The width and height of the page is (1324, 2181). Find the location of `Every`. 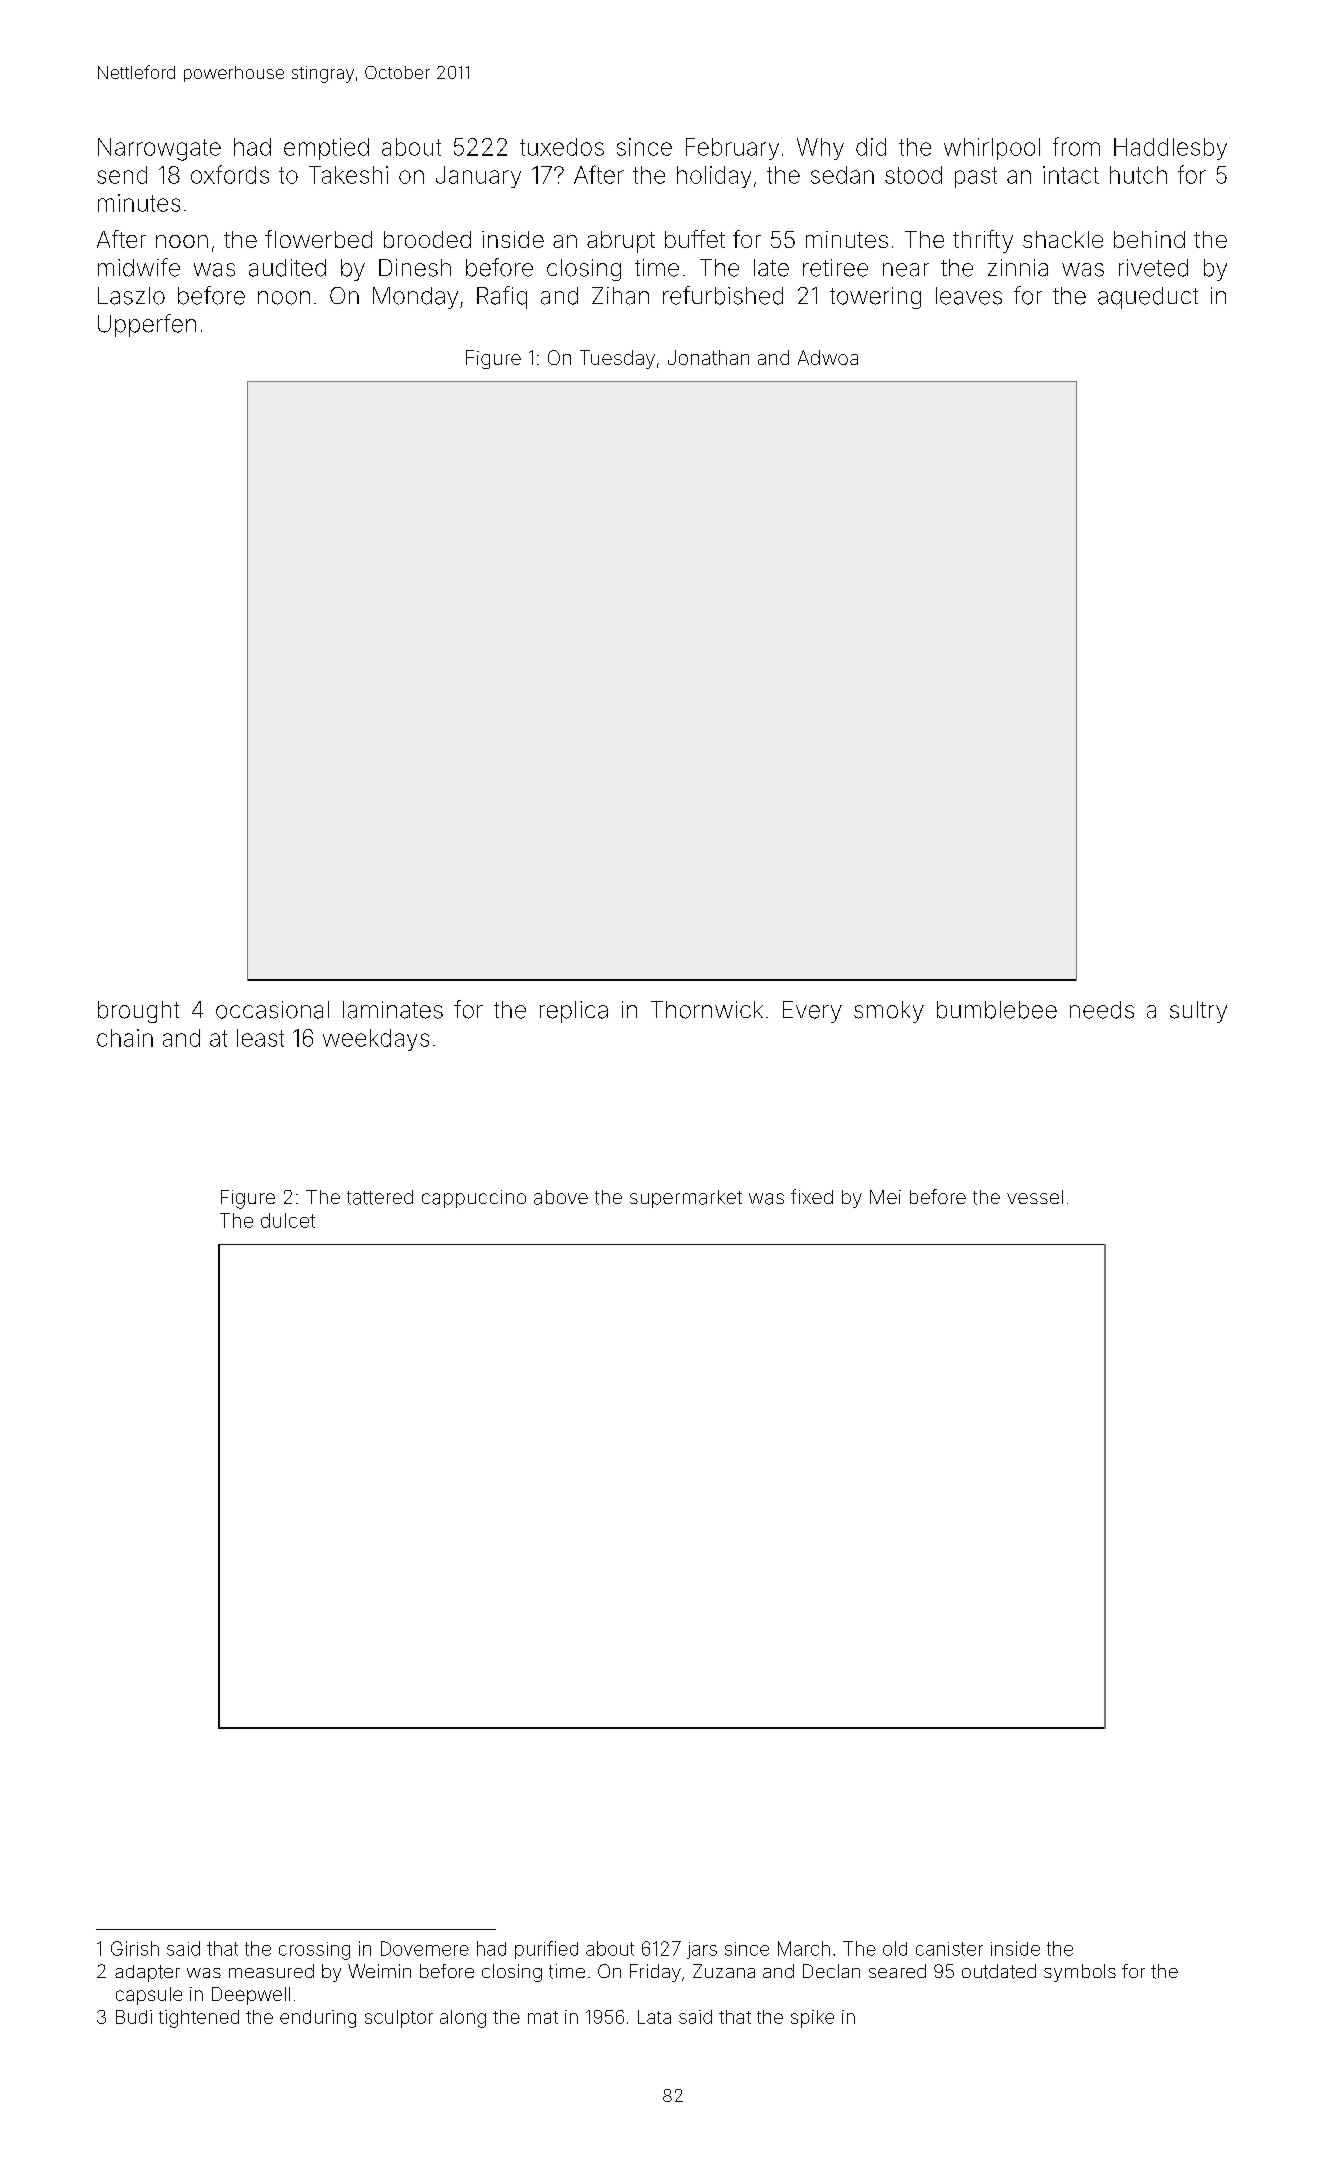

Every is located at coordinates (812, 1012).
